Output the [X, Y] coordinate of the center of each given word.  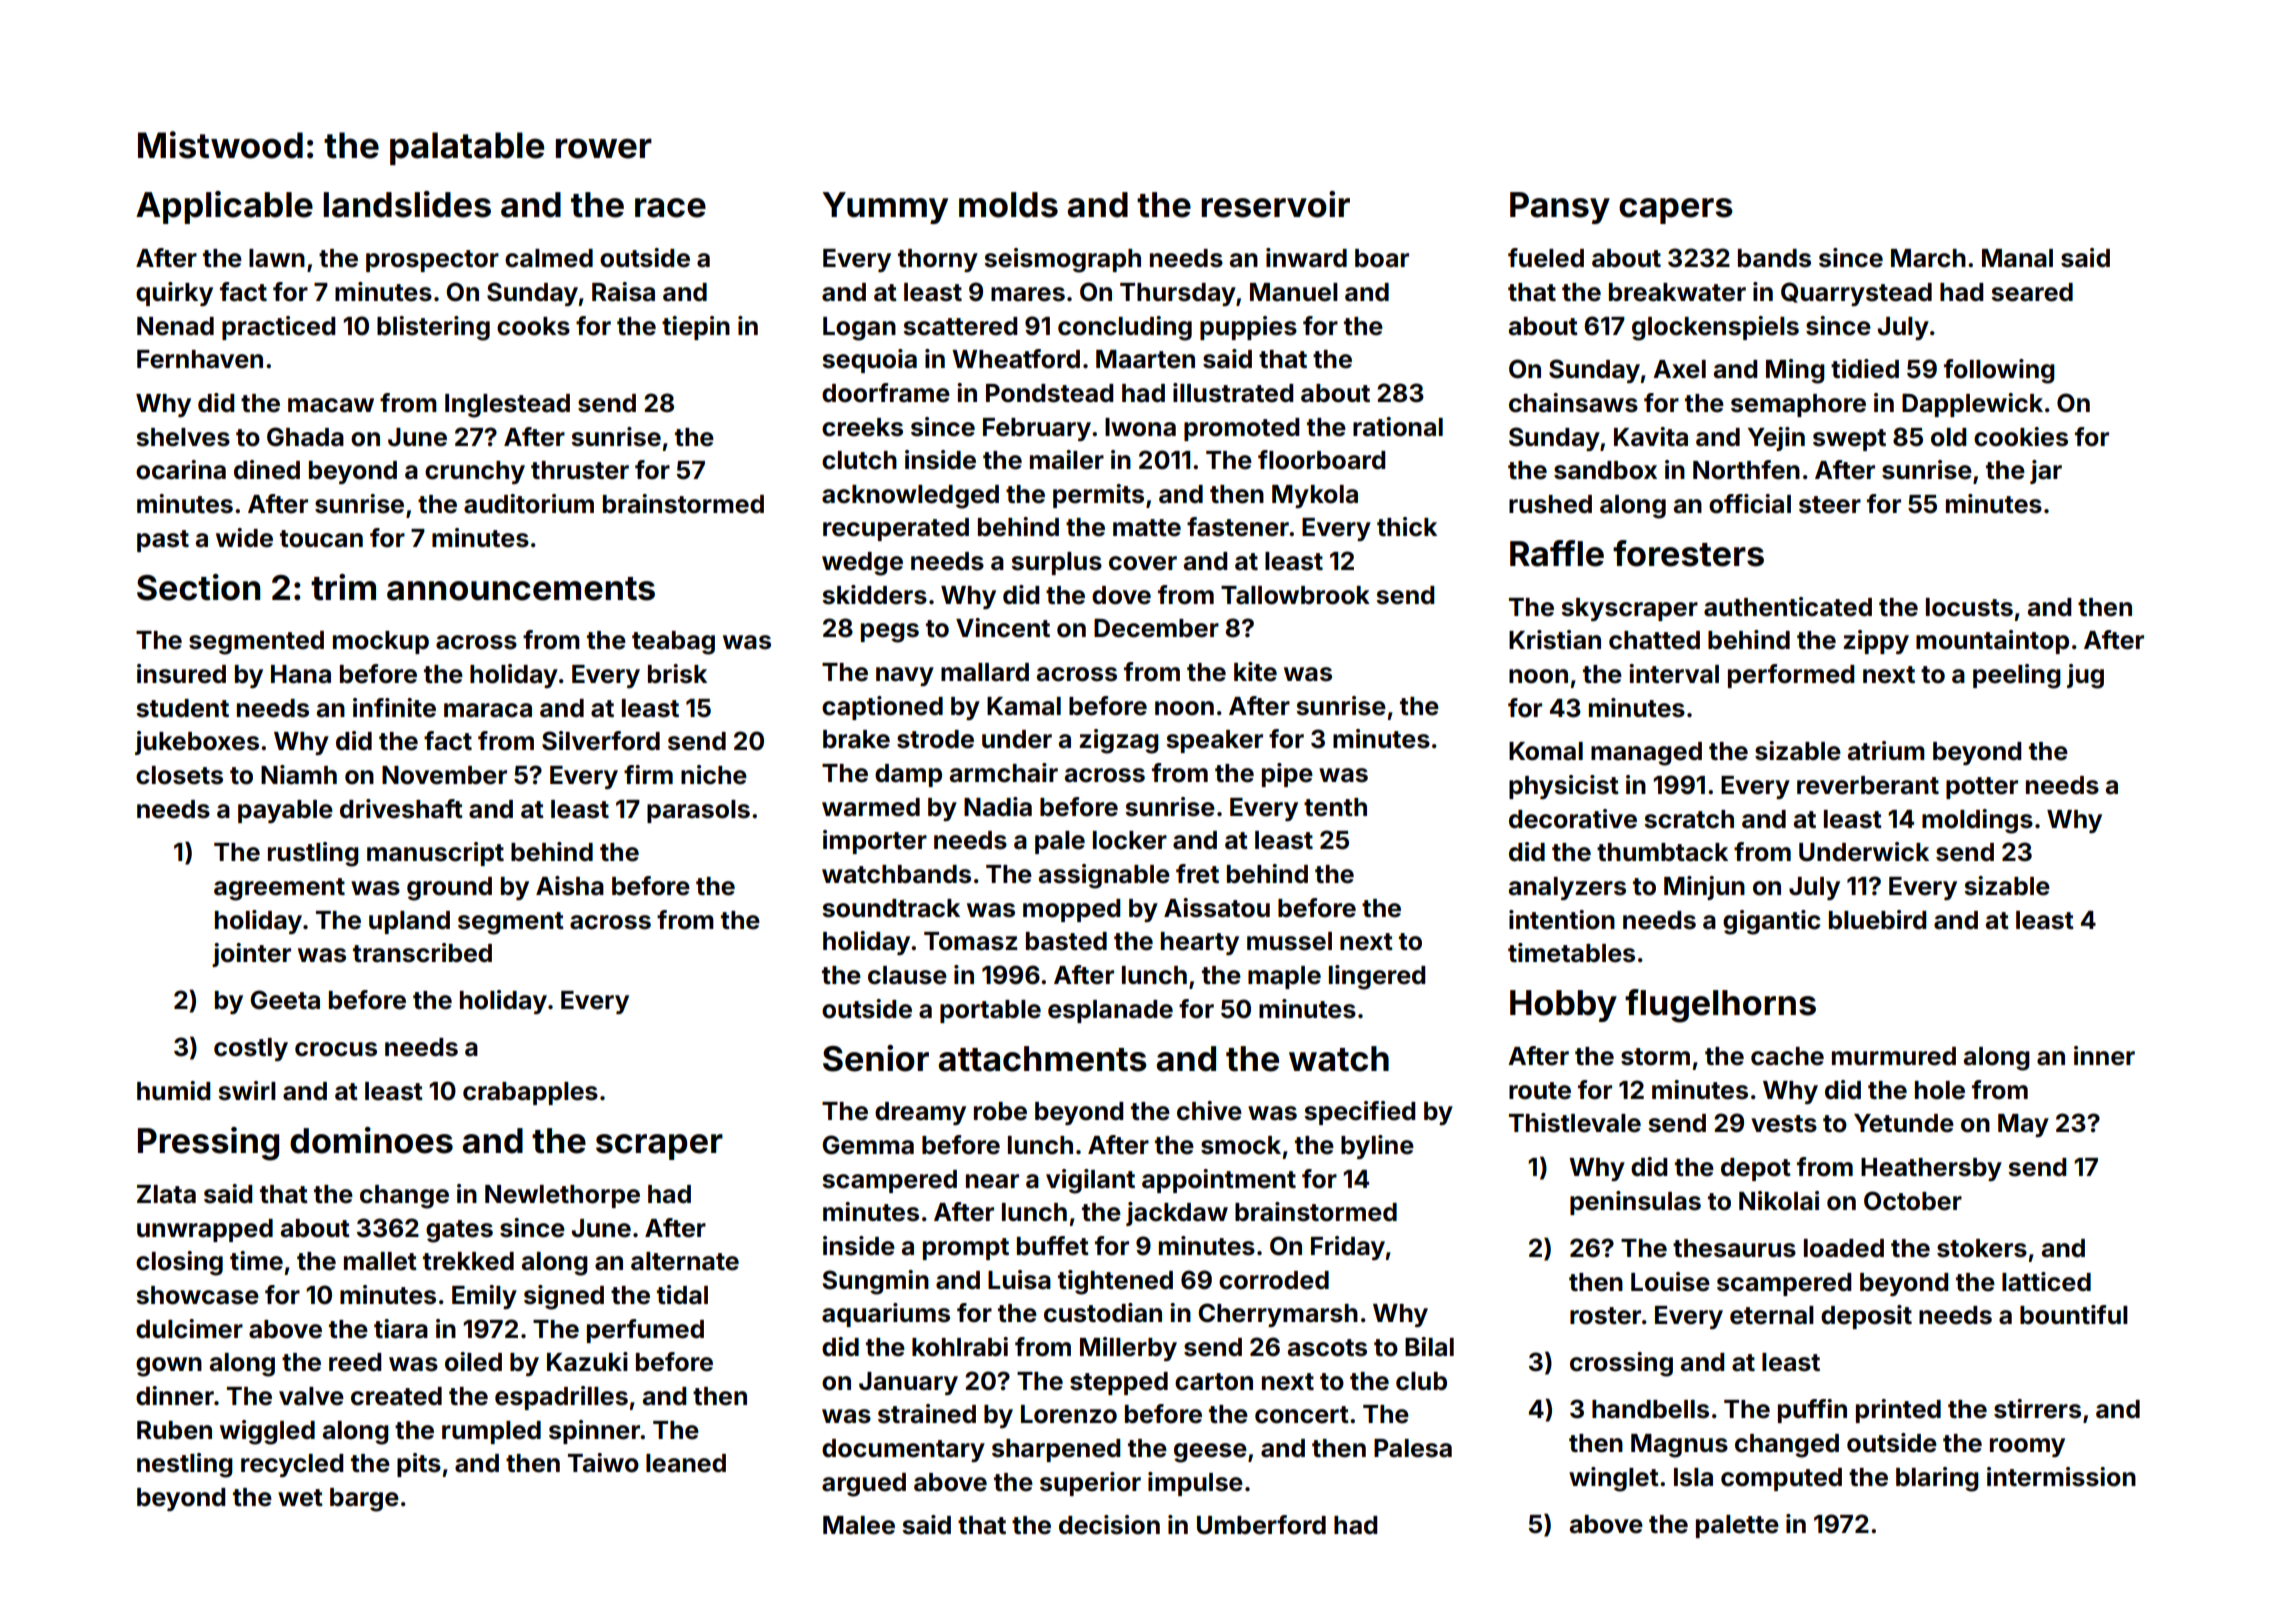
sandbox [1605, 470]
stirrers [2037, 1409]
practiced [278, 328]
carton [1214, 1382]
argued [864, 1485]
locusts [1969, 607]
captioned [882, 708]
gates [459, 1231]
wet [300, 1498]
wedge [862, 564]
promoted [1241, 429]
